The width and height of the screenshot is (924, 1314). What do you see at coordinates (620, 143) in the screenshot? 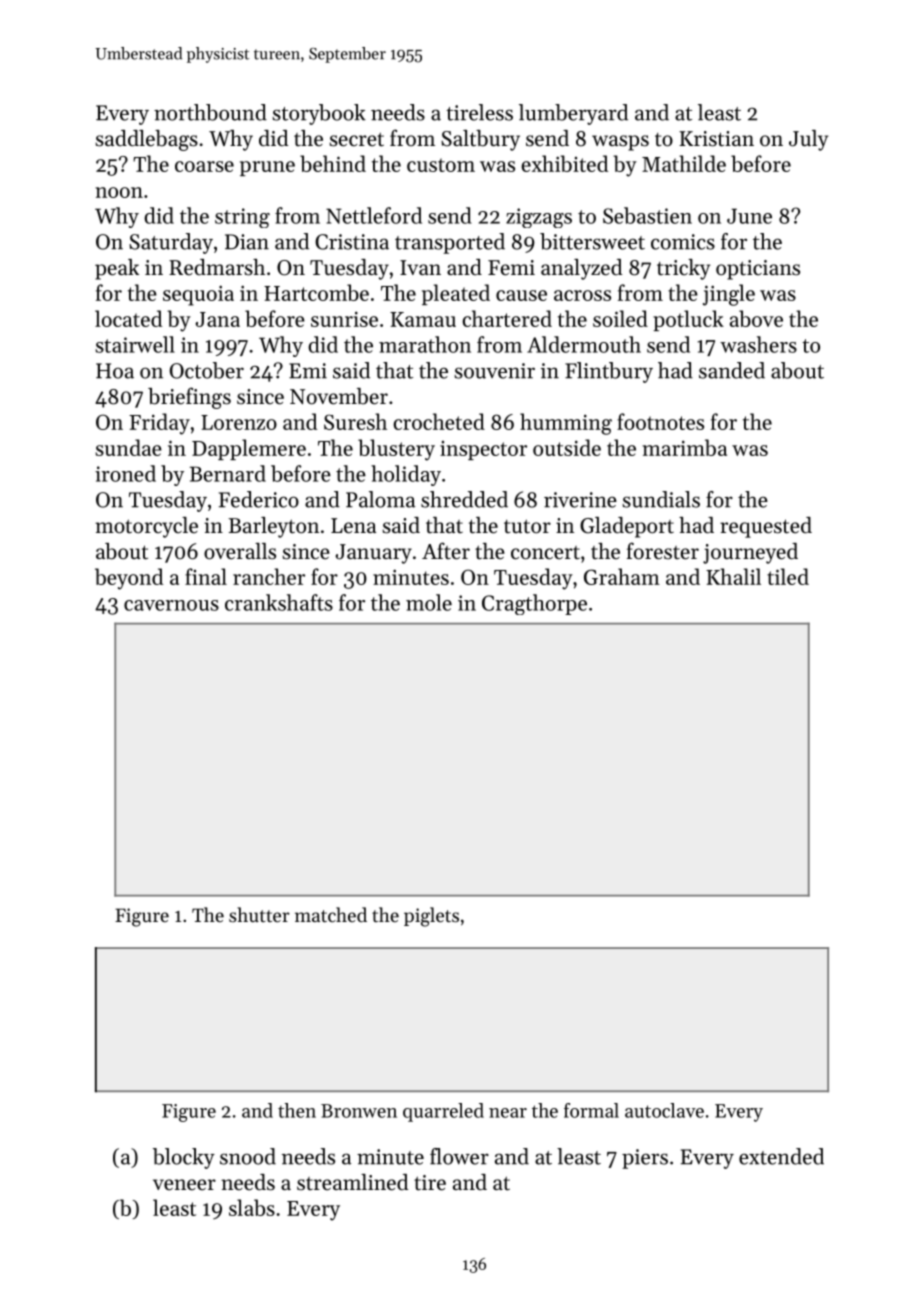
I see `wasps` at bounding box center [620, 143].
